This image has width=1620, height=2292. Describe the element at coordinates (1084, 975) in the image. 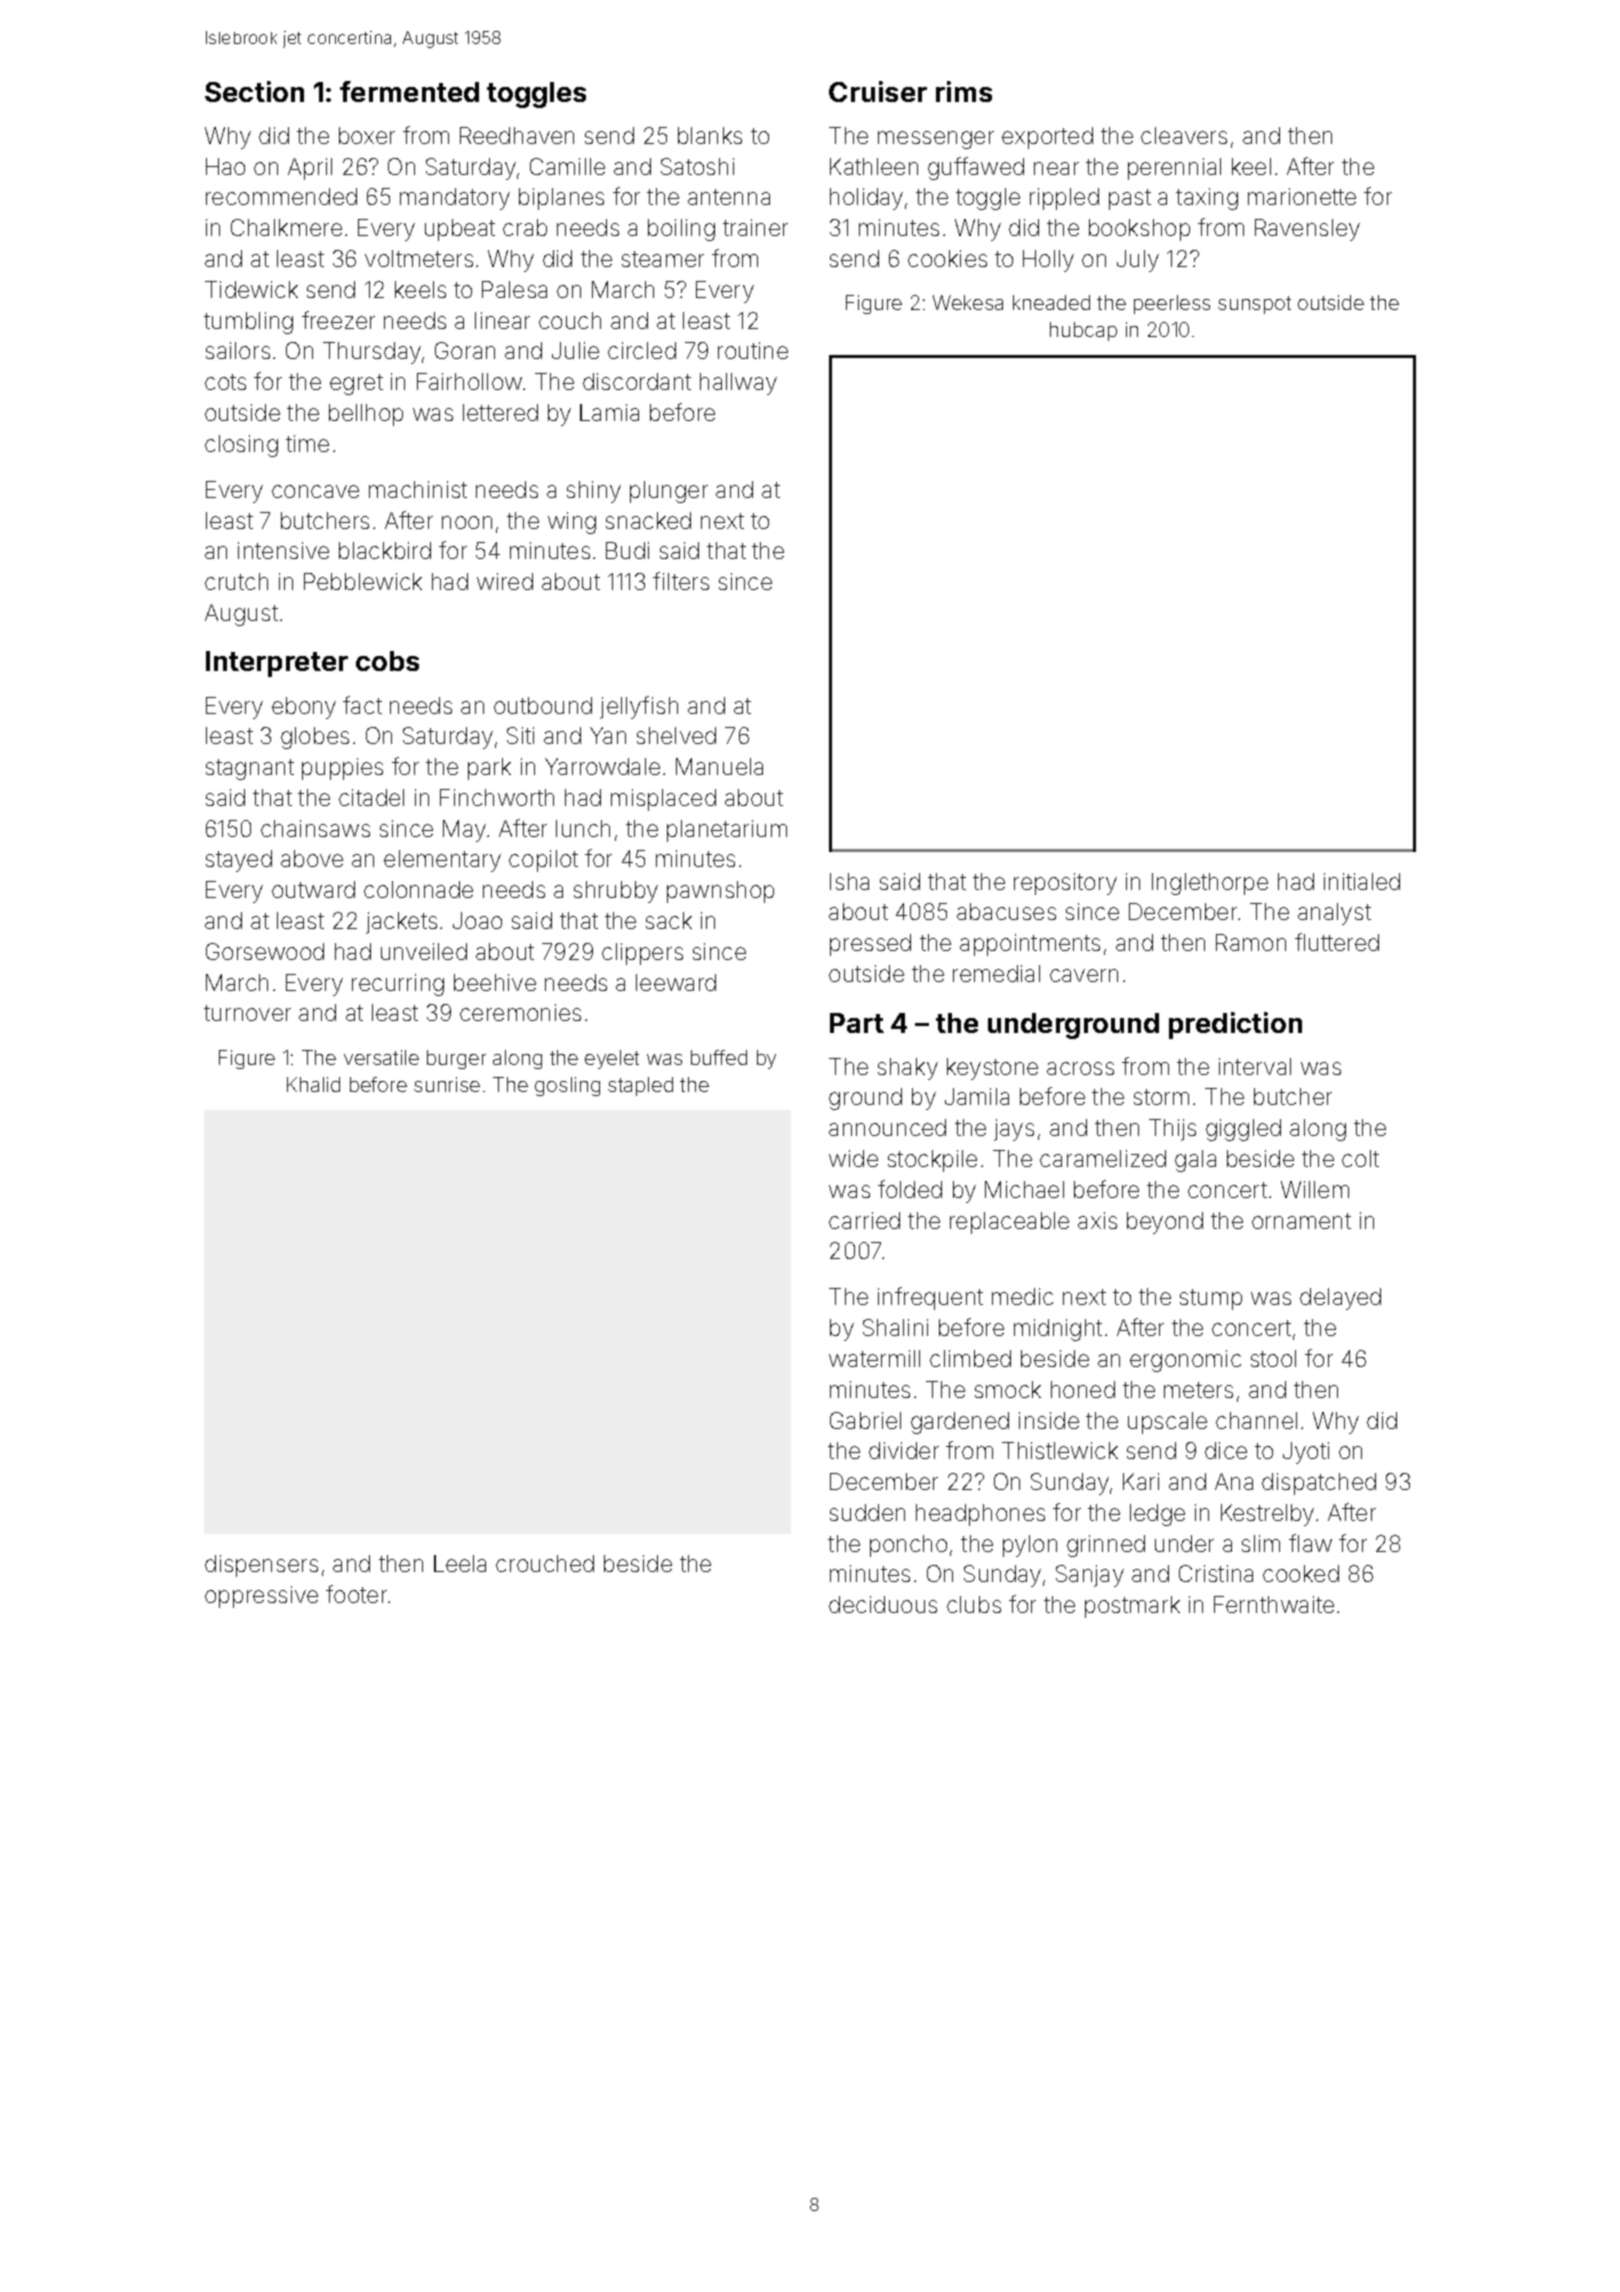

I see `cavern` at that location.
